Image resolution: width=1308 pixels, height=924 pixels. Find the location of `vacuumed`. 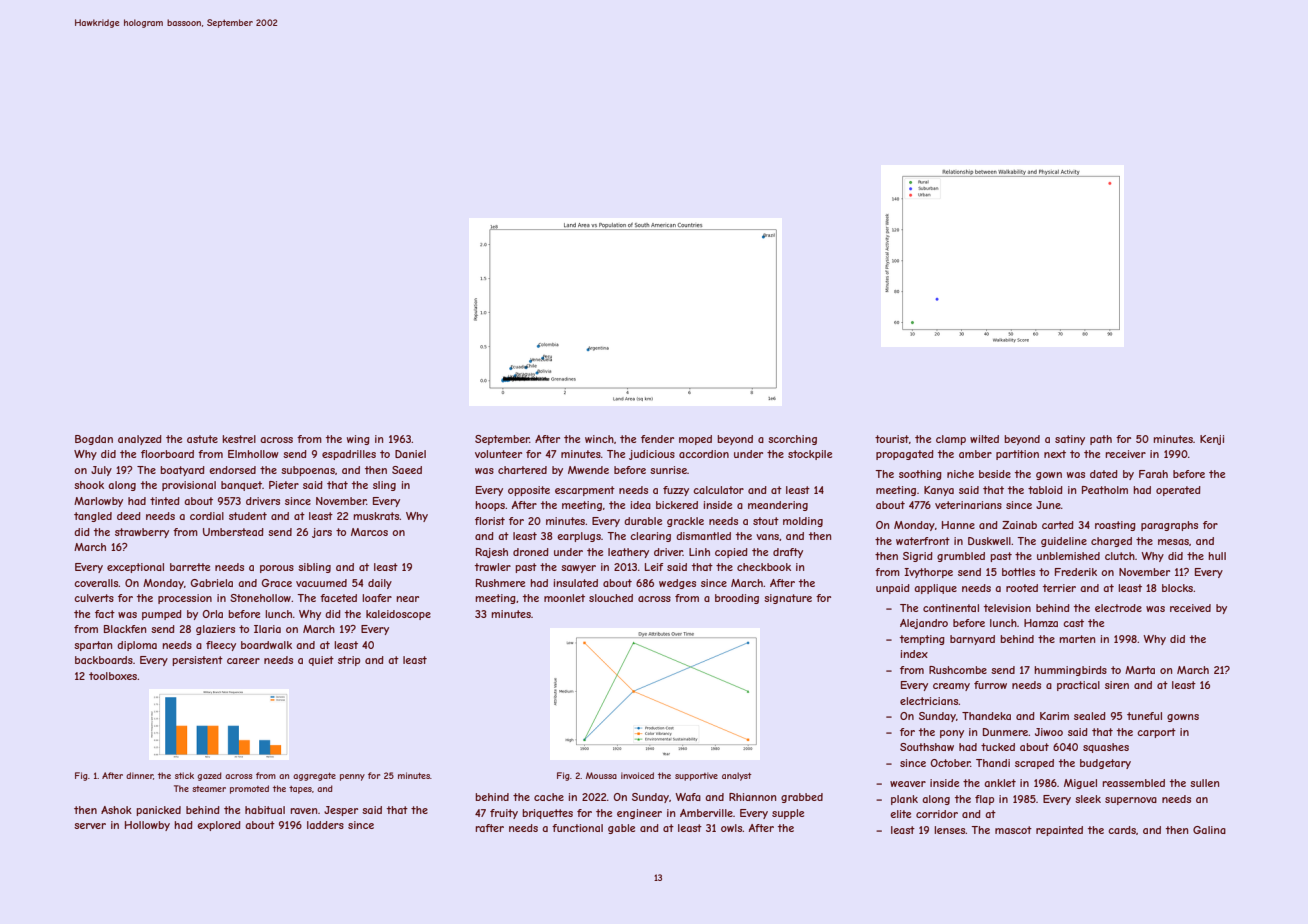

vacuumed is located at coordinates (321, 583).
